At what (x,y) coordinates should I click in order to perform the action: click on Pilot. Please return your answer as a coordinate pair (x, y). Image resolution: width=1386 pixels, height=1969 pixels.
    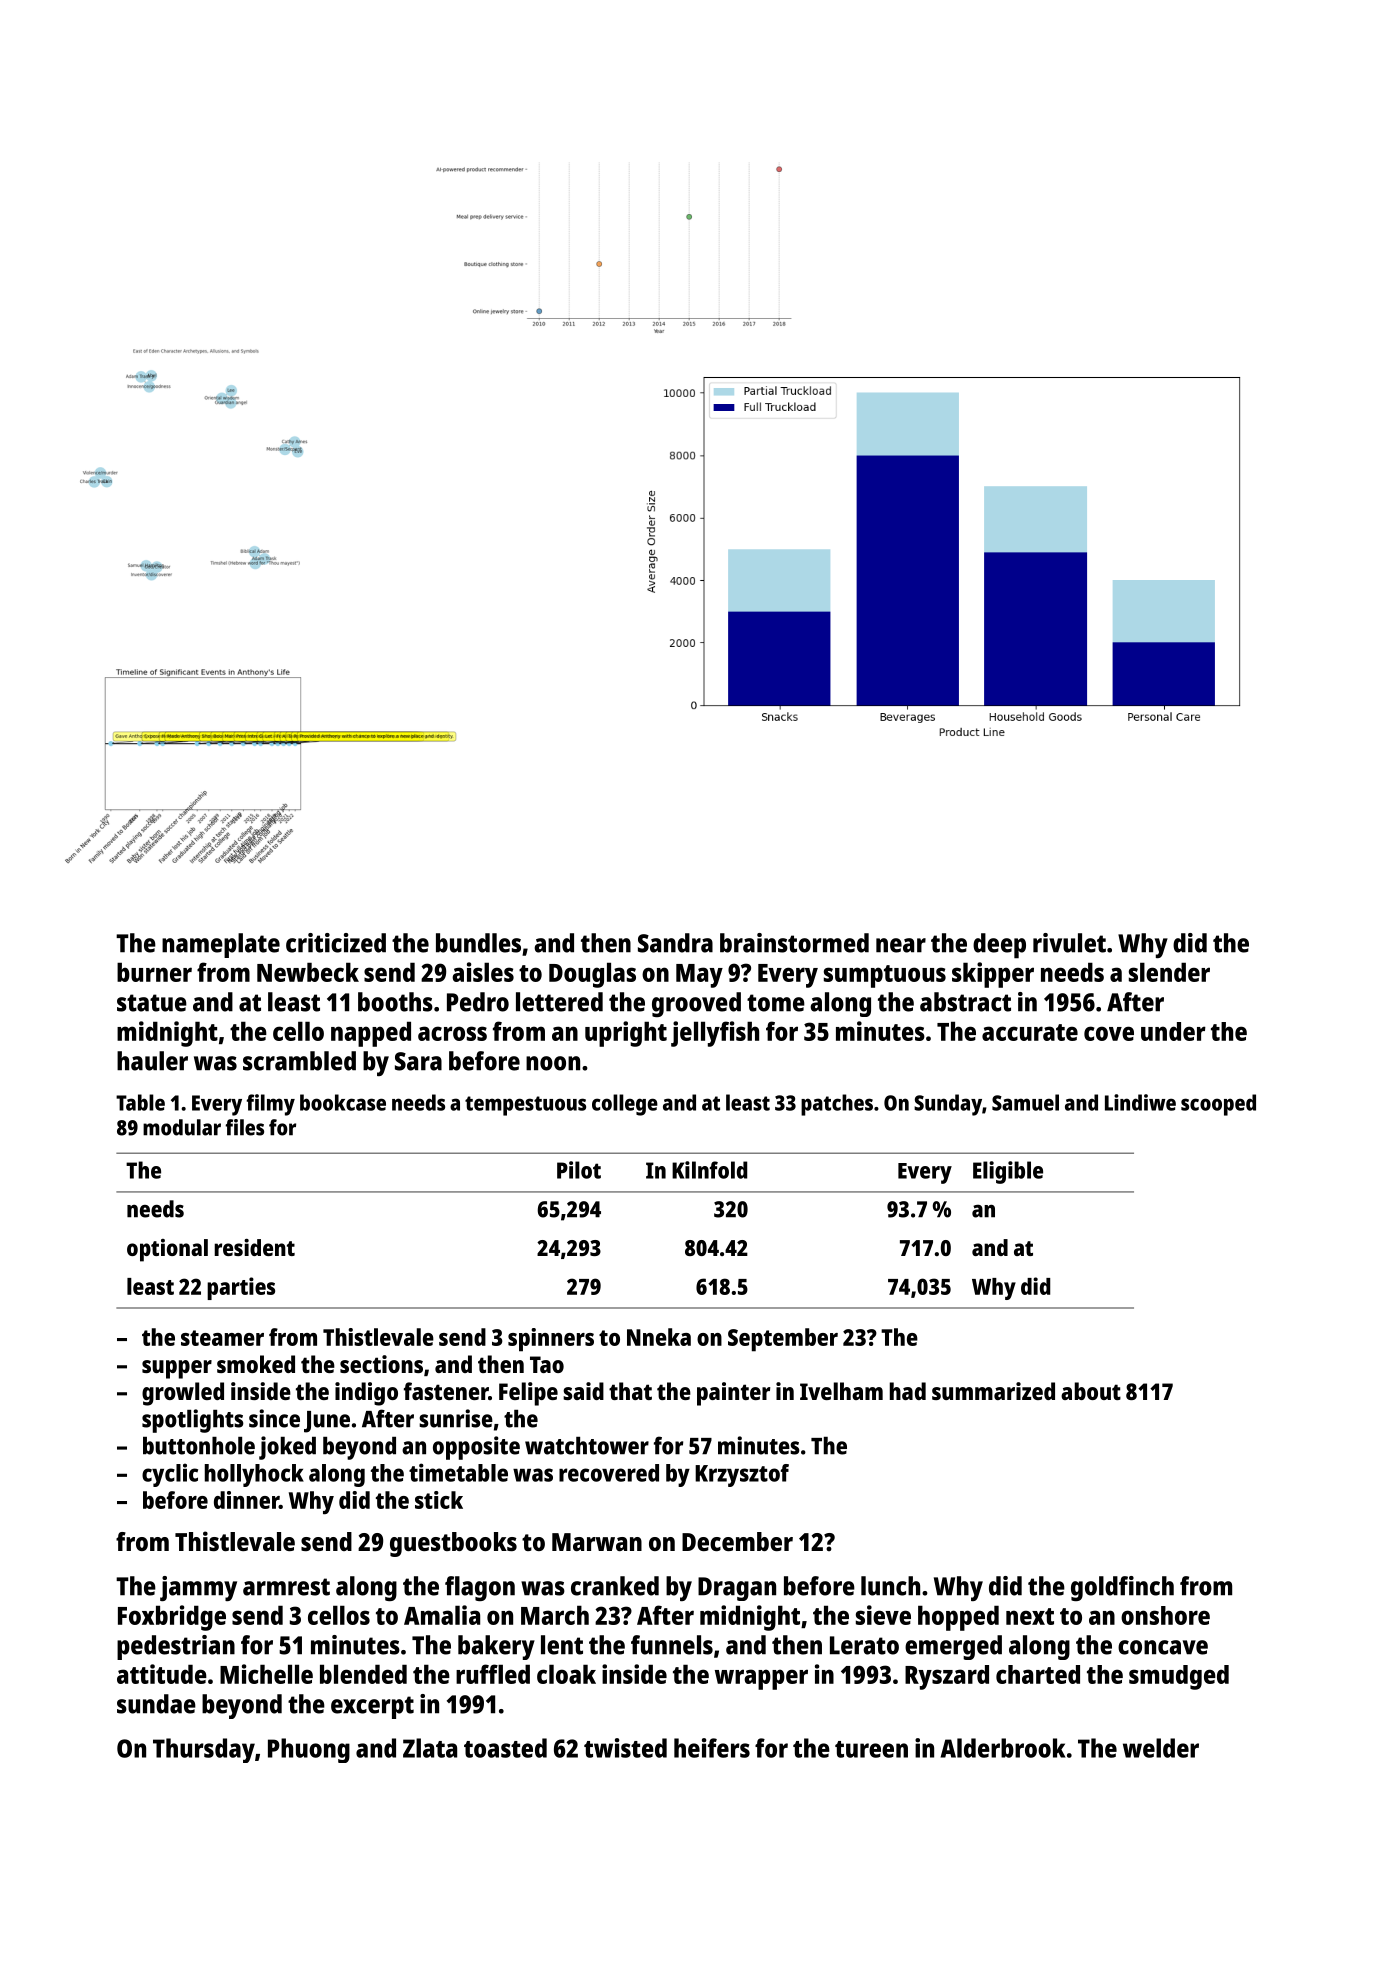
    Looking at the image, I should click on (579, 1170).
